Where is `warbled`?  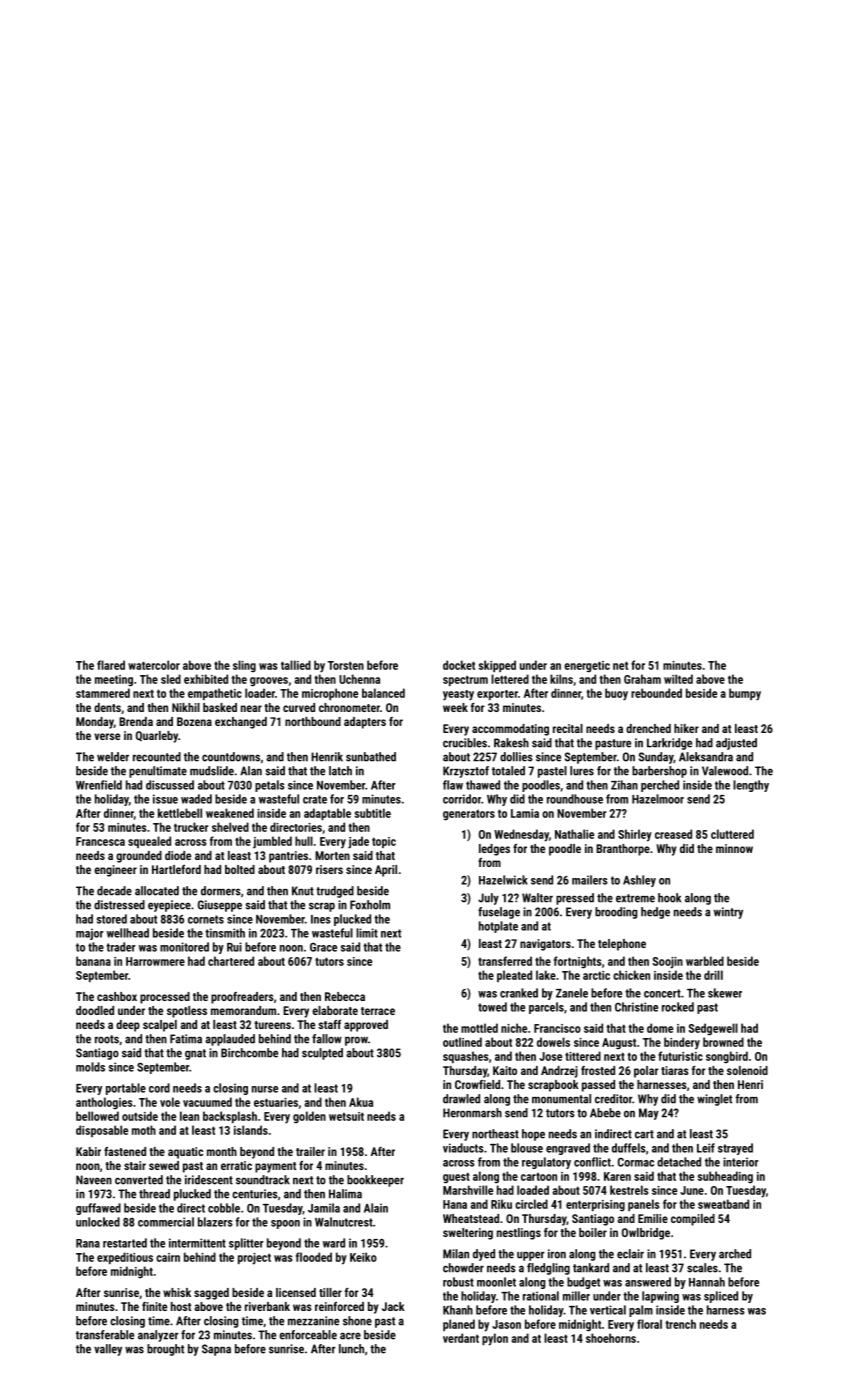
warbled is located at coordinates (705, 961).
